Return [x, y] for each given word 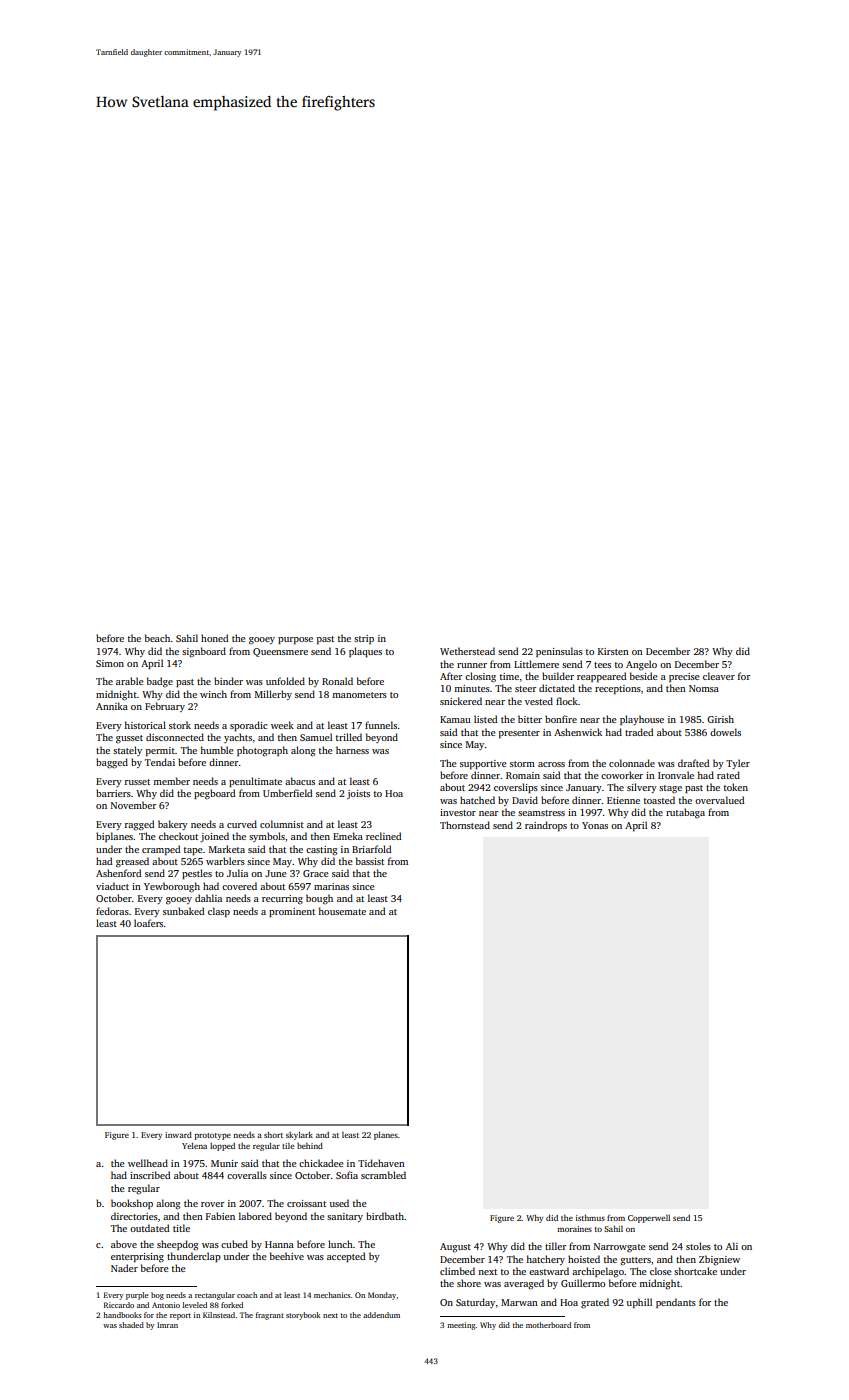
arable [130, 681]
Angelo [641, 665]
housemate [342, 911]
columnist [282, 824]
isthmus [590, 1217]
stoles [698, 1246]
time [509, 676]
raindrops [546, 826]
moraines [574, 1229]
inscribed [150, 1175]
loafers [148, 923]
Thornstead [465, 825]
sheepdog [177, 1245]
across [551, 764]
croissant [306, 1203]
